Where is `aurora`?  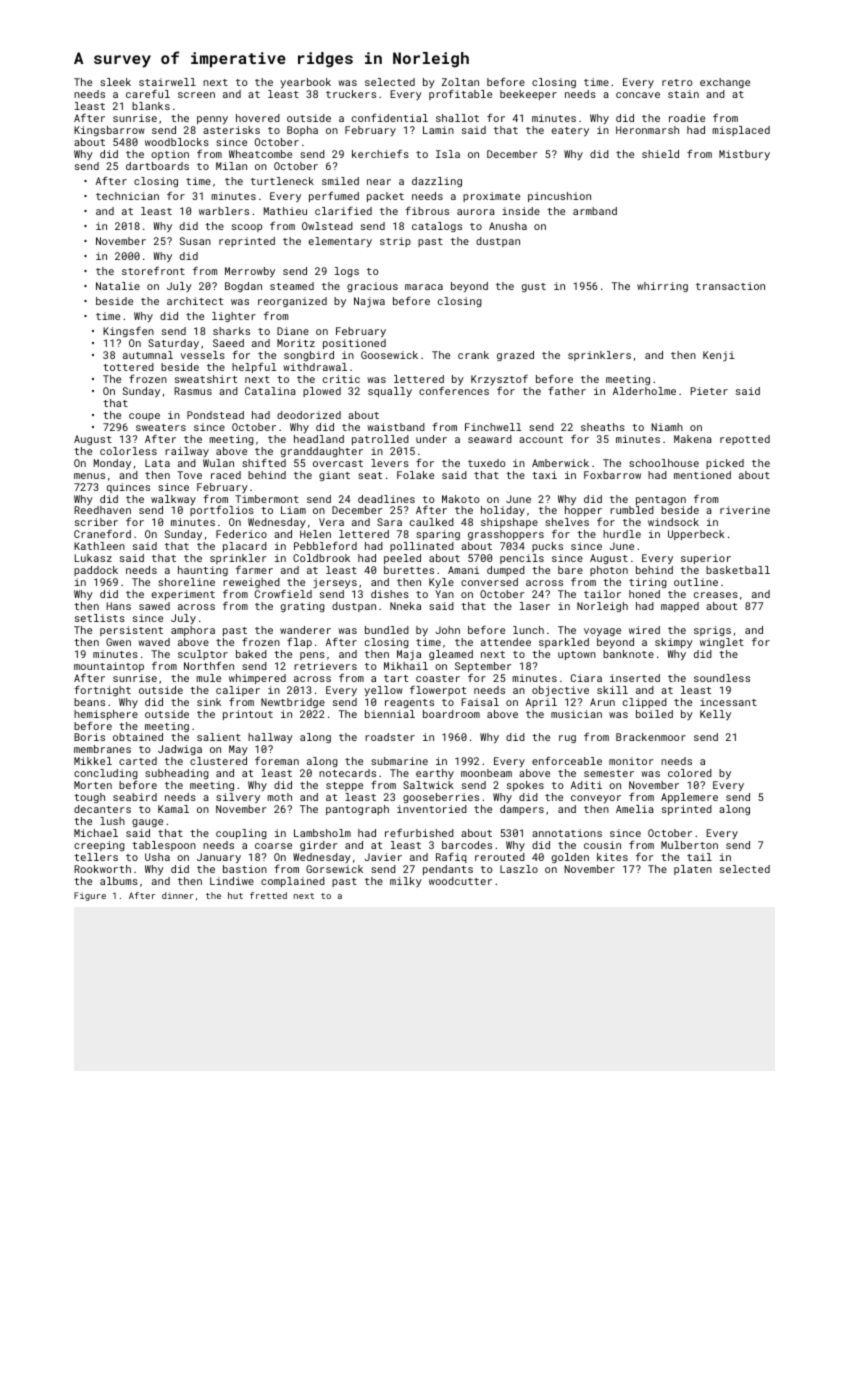 aurora is located at coordinates (476, 212).
